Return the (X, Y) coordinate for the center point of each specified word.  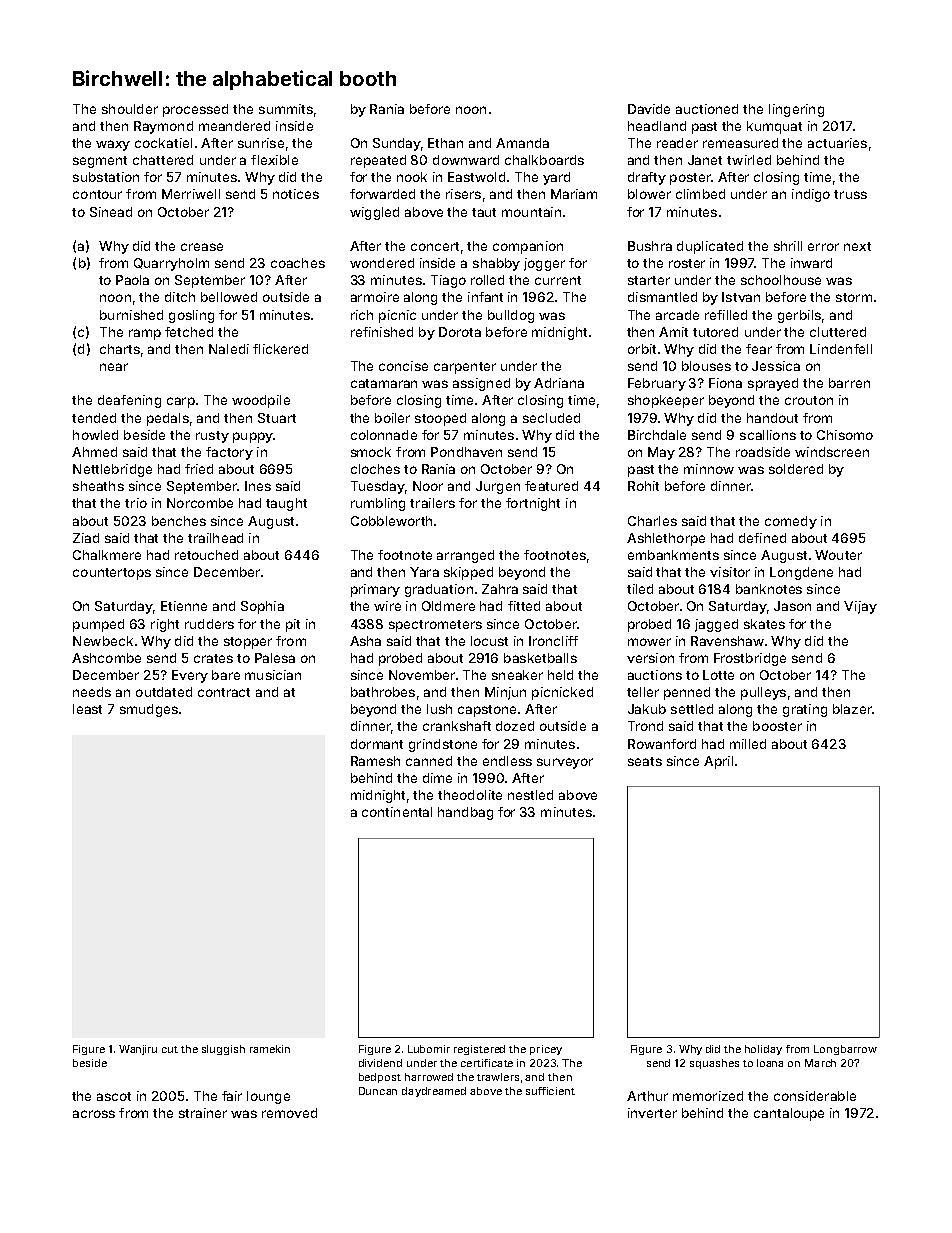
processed (195, 110)
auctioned (707, 109)
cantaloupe (789, 1114)
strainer (203, 1113)
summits (286, 109)
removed (289, 1113)
